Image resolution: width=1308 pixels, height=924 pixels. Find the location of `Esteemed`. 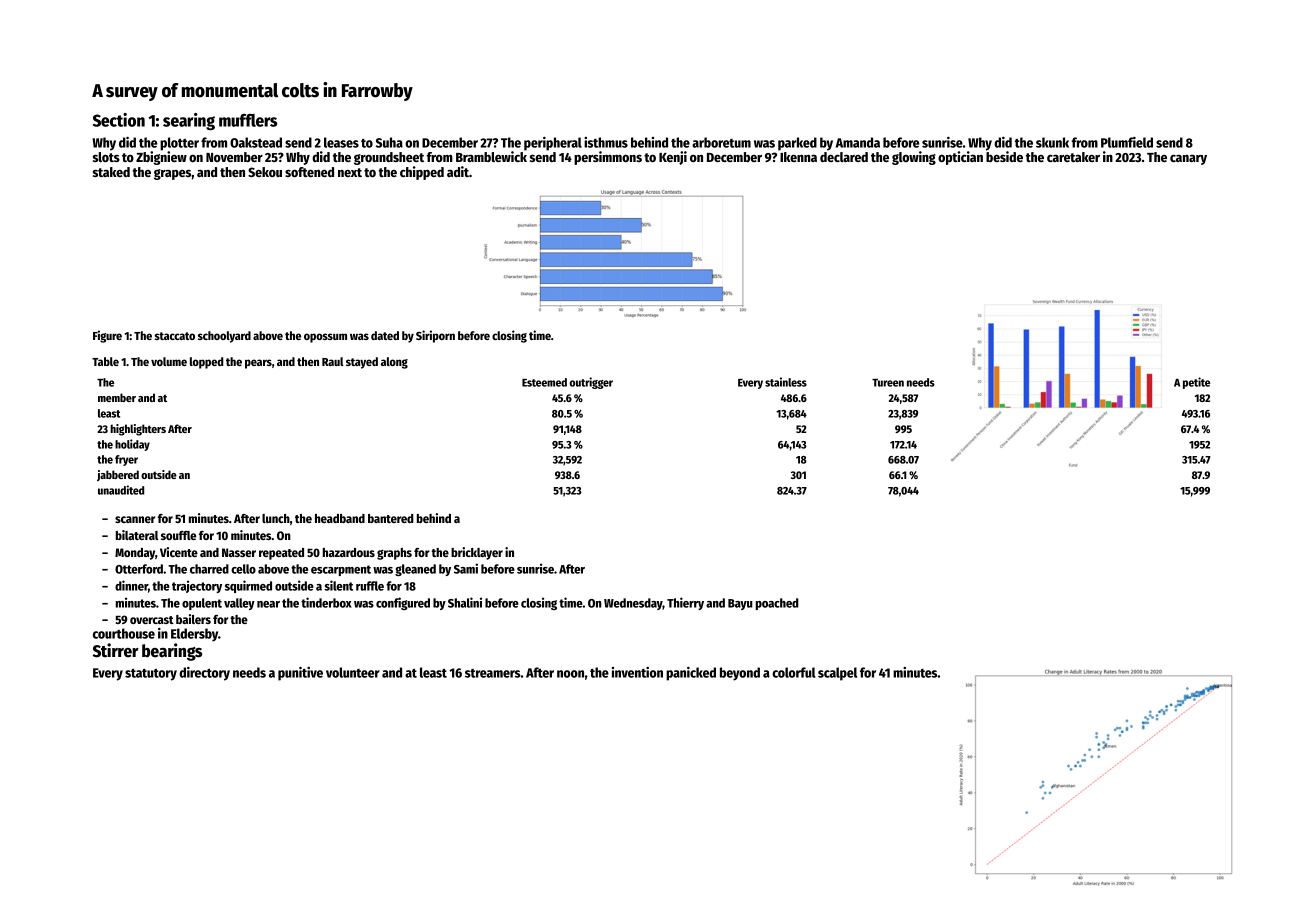

Esteemed is located at coordinates (544, 382).
